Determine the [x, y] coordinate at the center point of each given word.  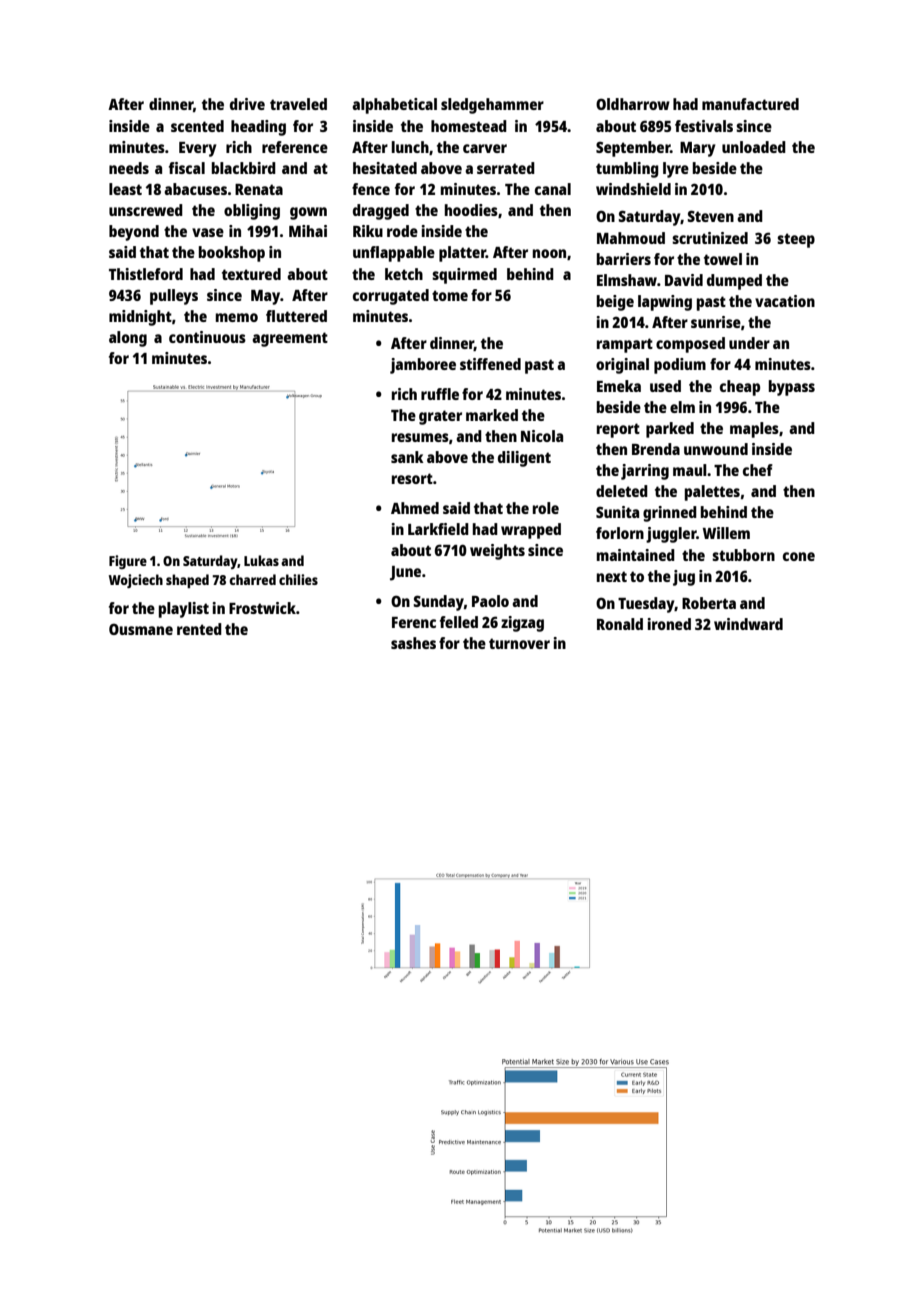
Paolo [490, 601]
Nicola [542, 436]
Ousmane [141, 629]
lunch [410, 147]
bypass [792, 388]
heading [258, 128]
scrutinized [710, 238]
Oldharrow [633, 104]
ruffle [440, 394]
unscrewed [146, 210]
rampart [625, 345]
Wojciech [136, 581]
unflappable [394, 254]
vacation [785, 301]
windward [748, 624]
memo [237, 317]
